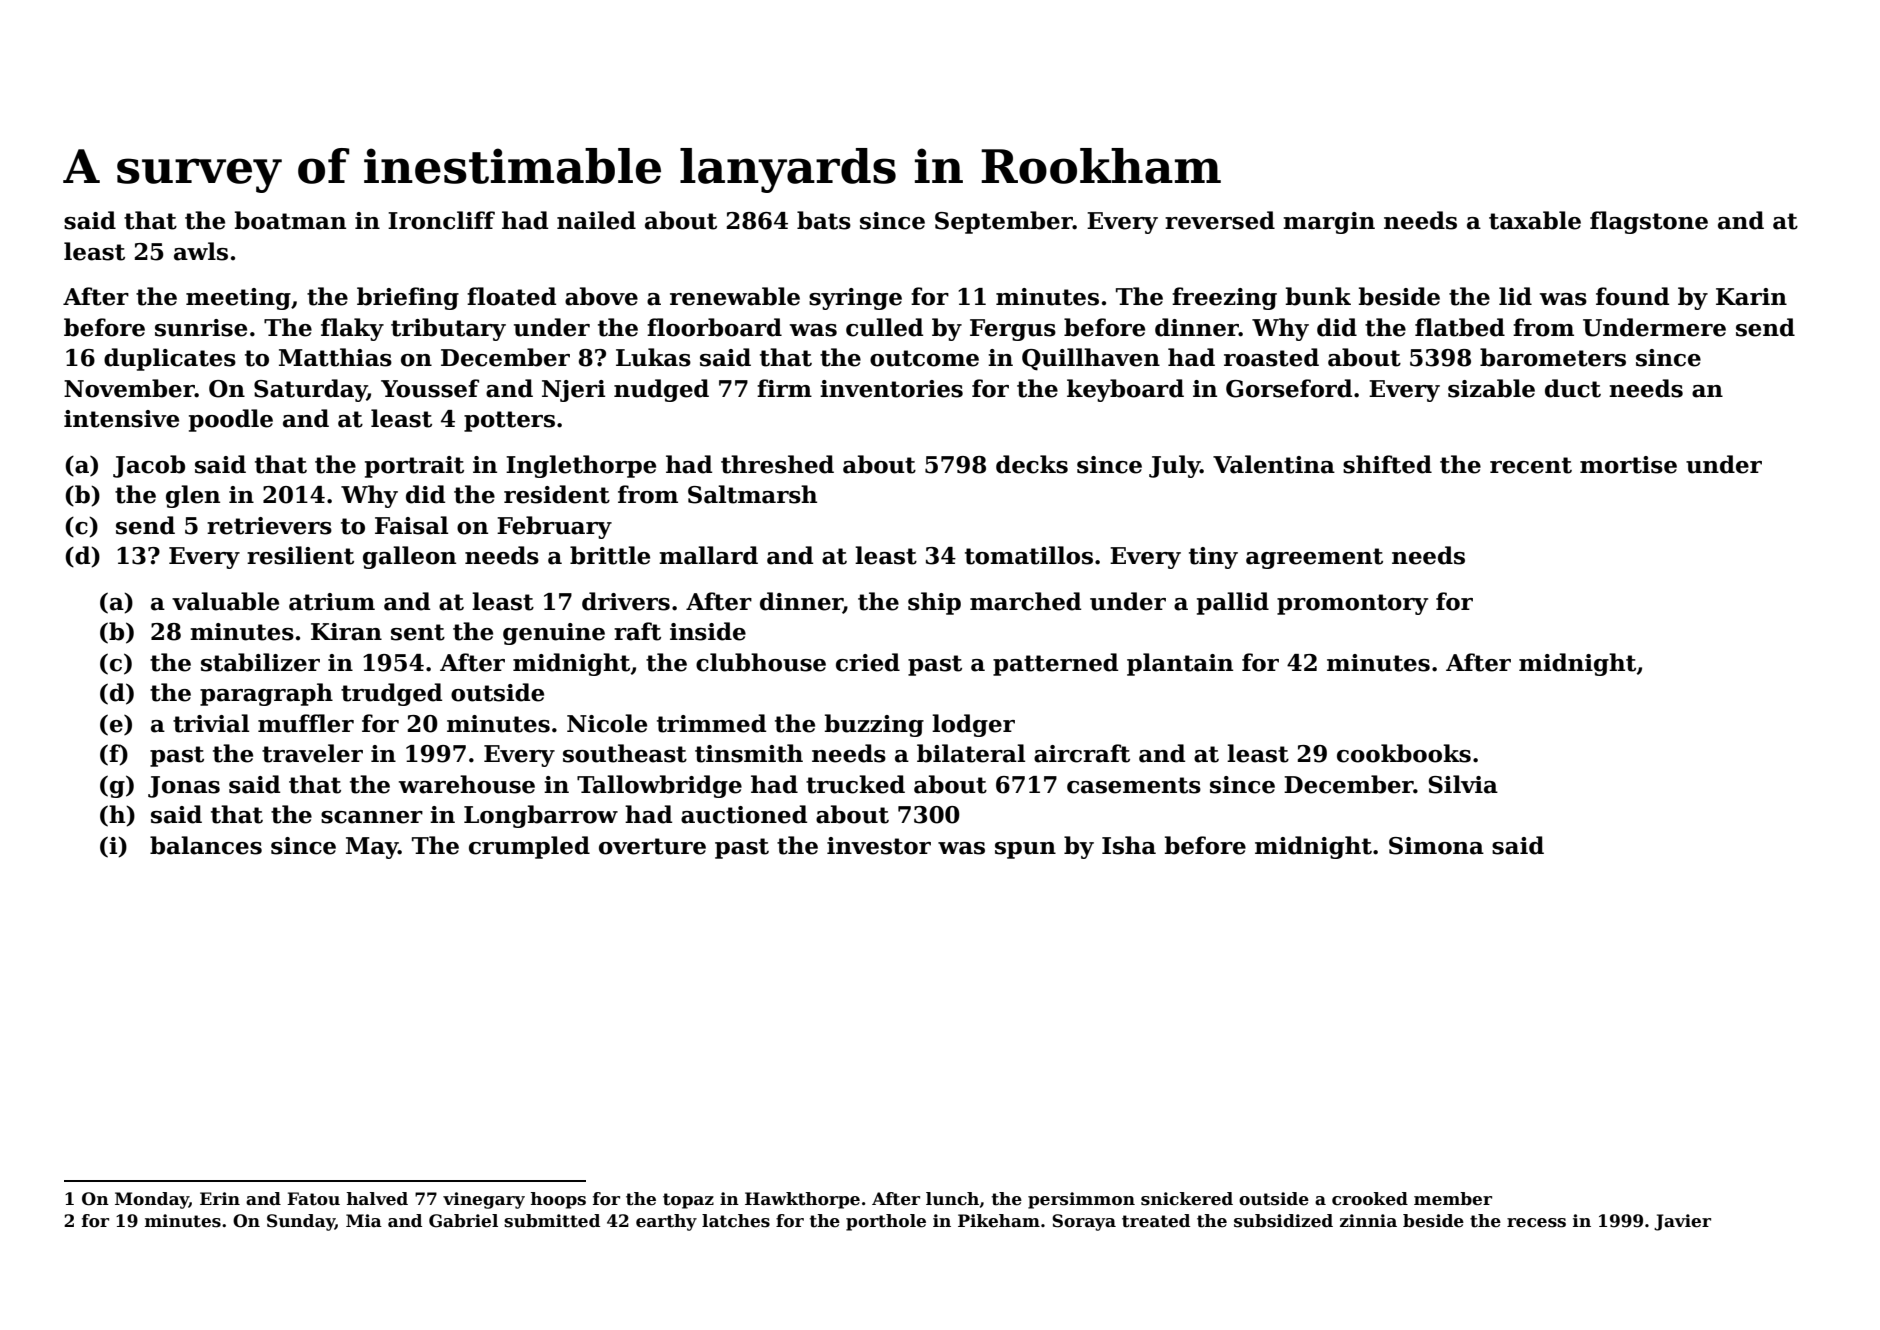  Describe the element at coordinates (1436, 846) in the page. I see `Simona` at that location.
